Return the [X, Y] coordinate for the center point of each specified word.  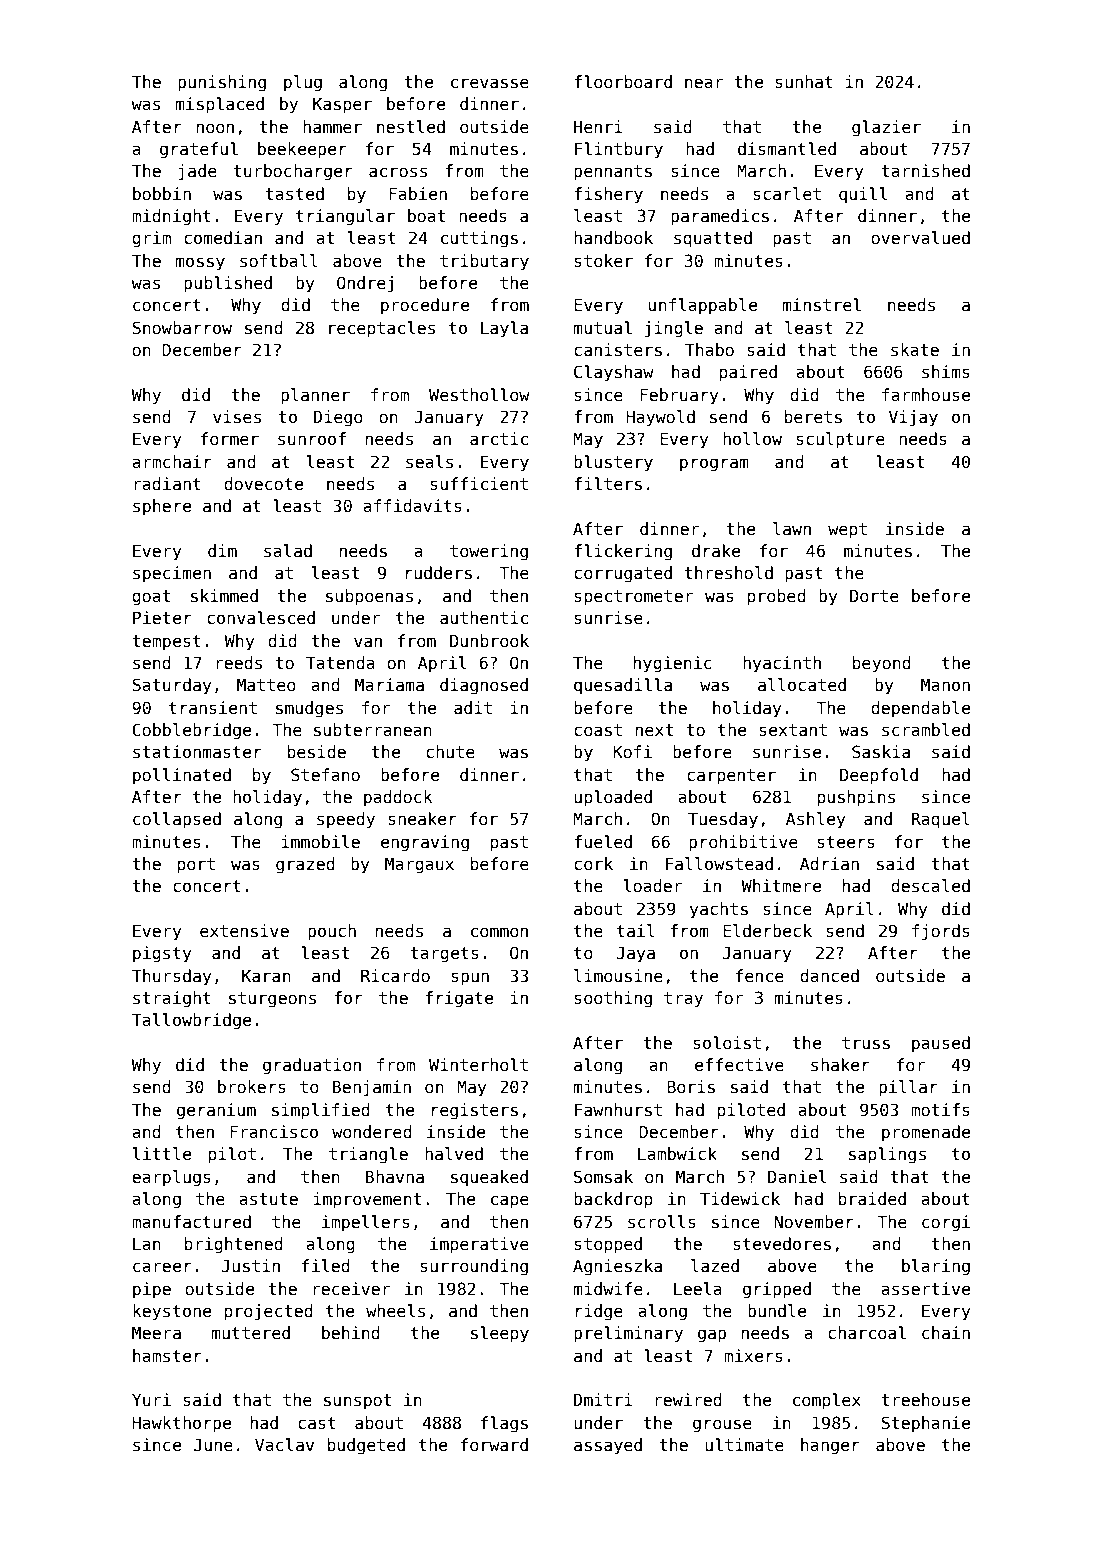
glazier [886, 128]
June [213, 1445]
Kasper [342, 105]
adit [473, 708]
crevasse [490, 83]
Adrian [829, 863]
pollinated [182, 776]
